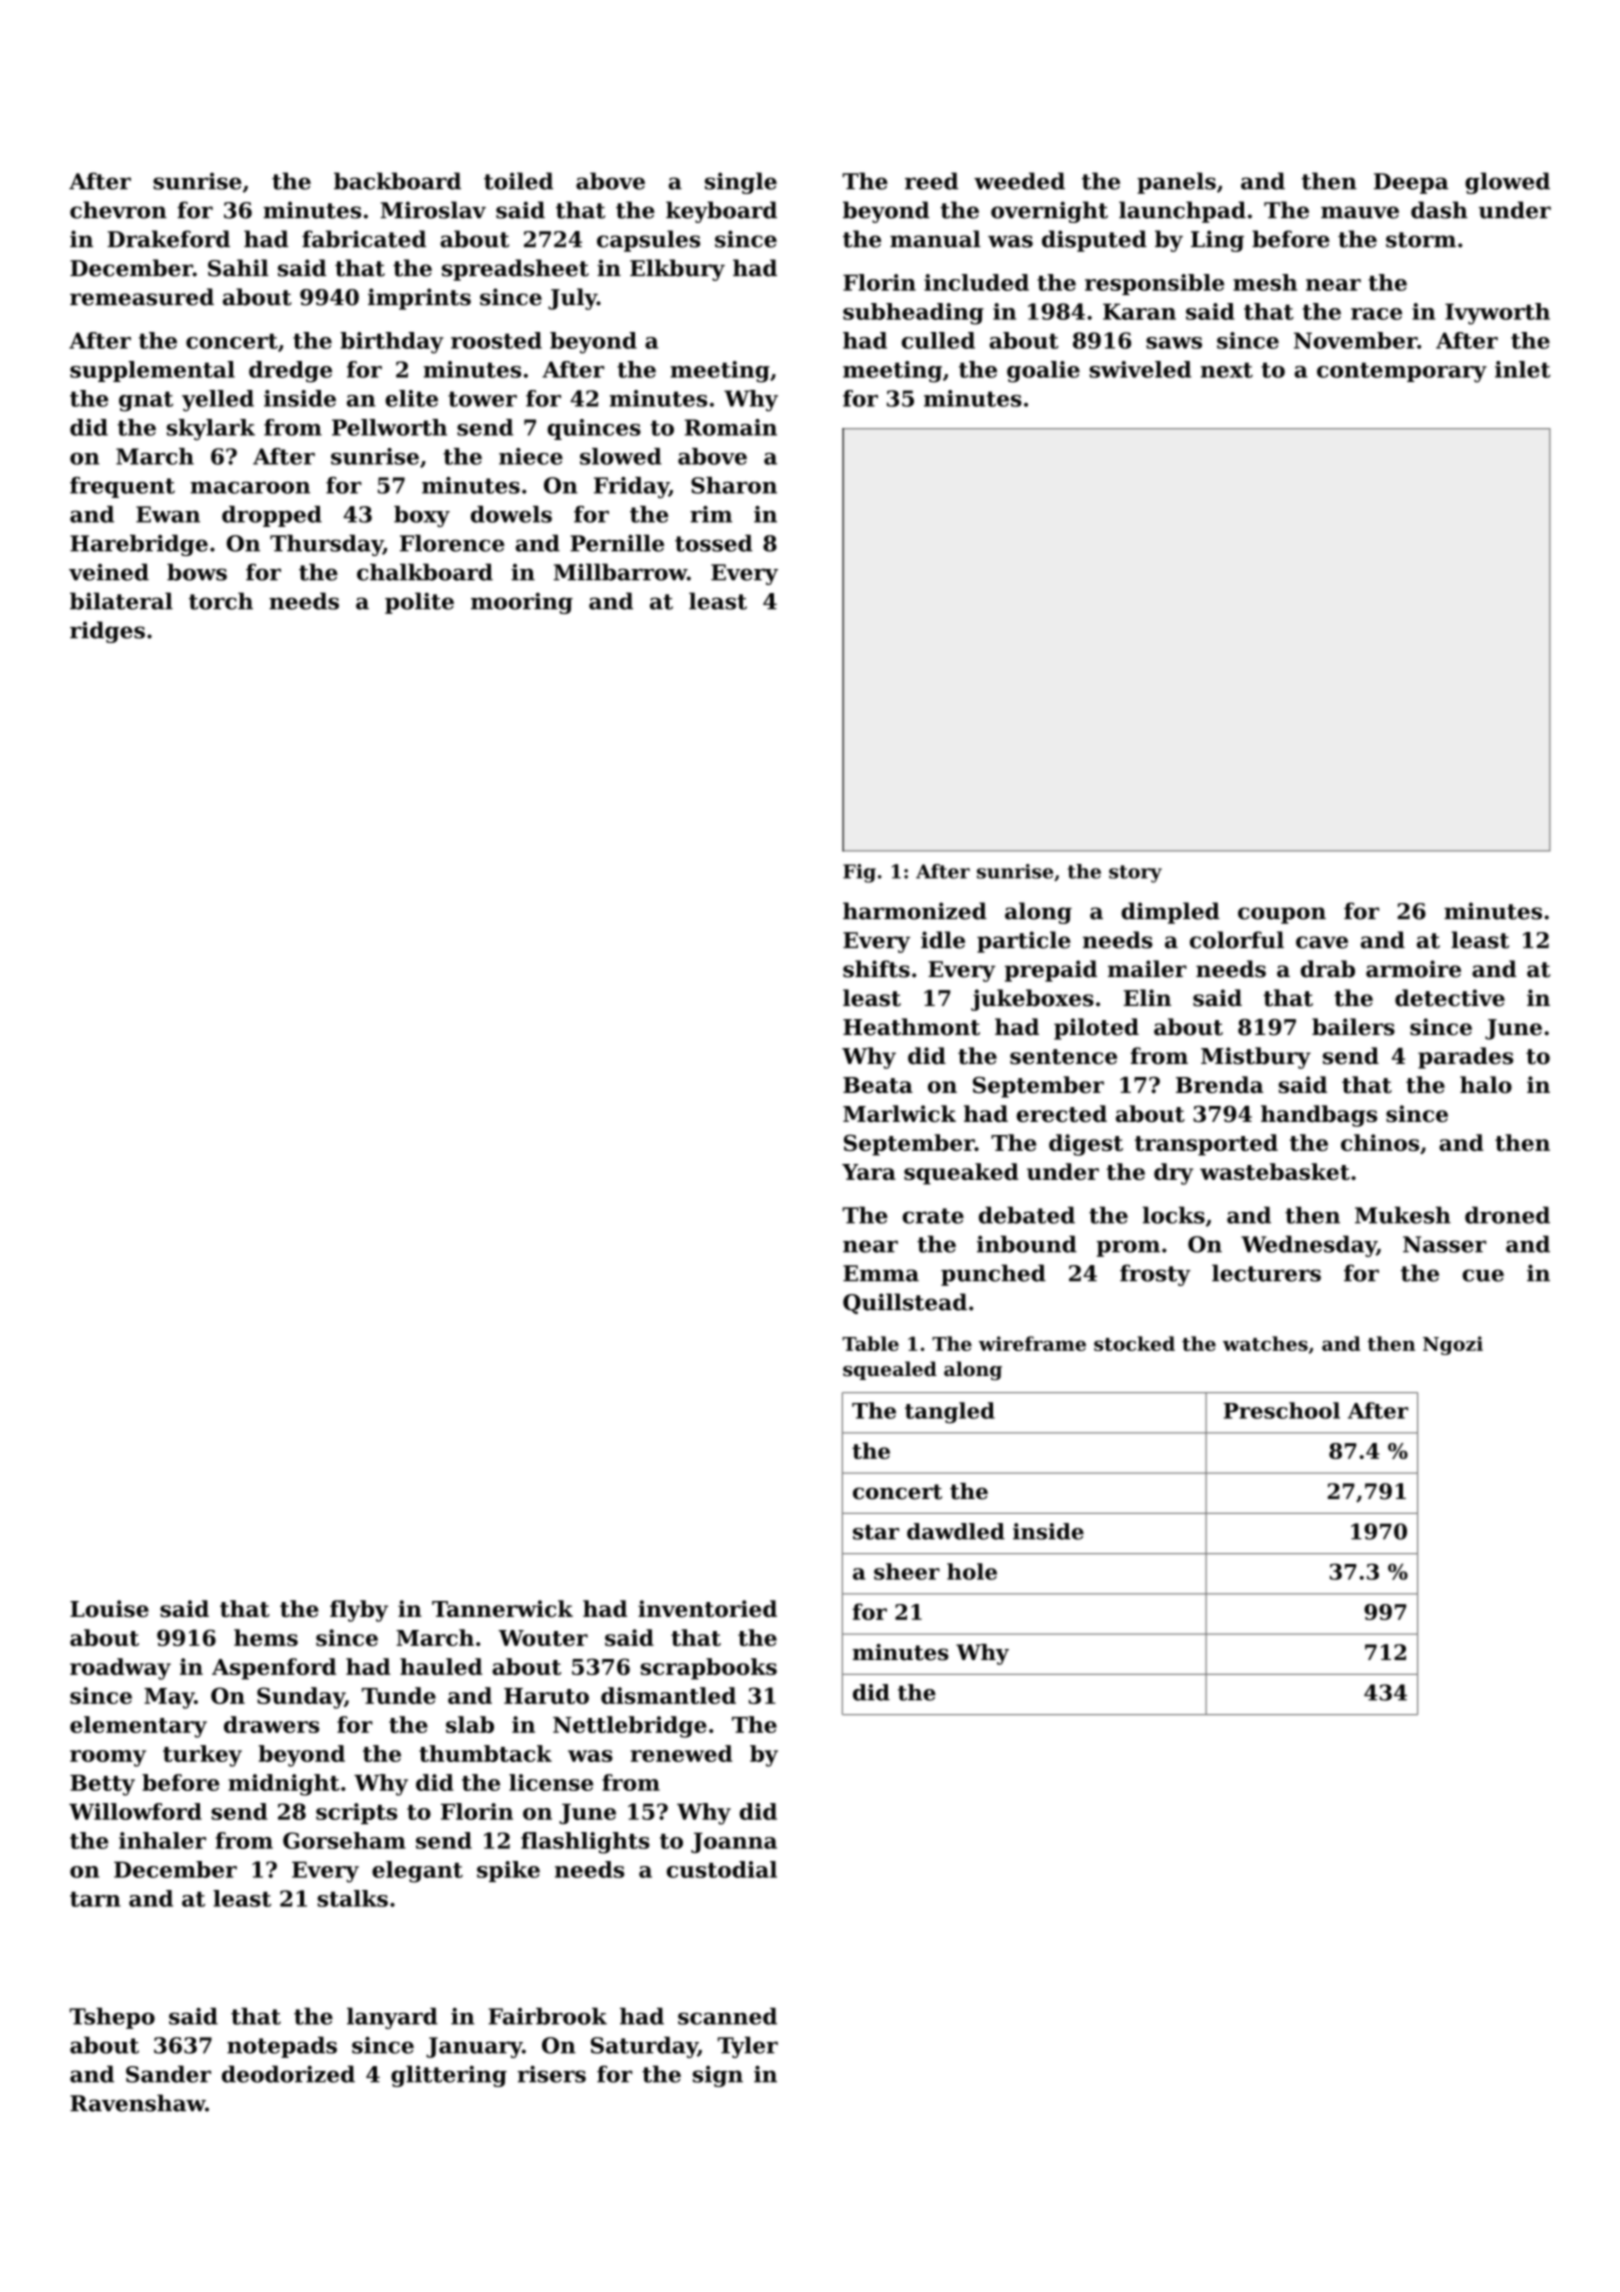  What do you see at coordinates (876, 1532) in the screenshot?
I see `star` at bounding box center [876, 1532].
